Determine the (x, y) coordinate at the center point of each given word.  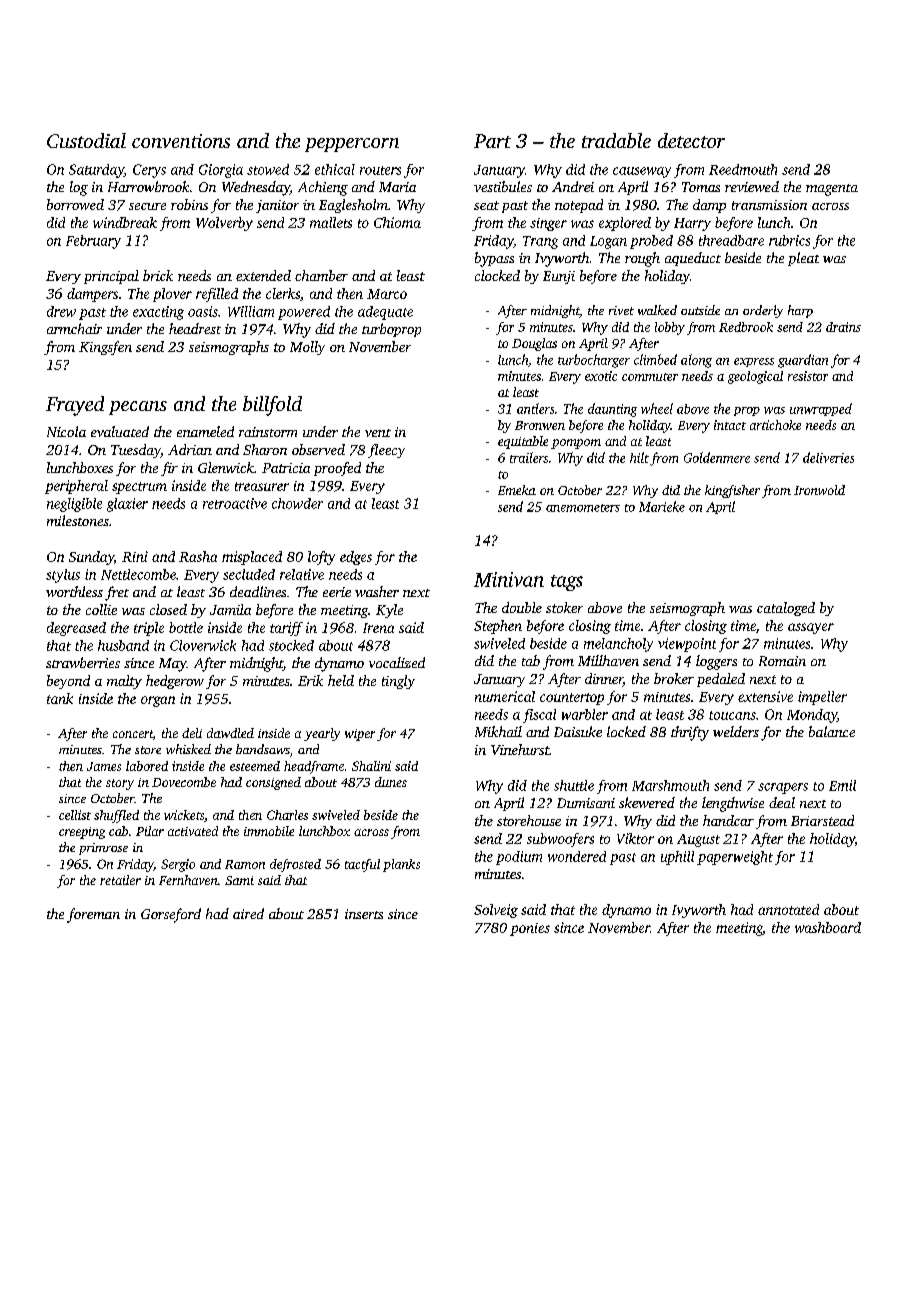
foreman (93, 915)
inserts (364, 914)
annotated (788, 909)
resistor (808, 376)
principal (111, 277)
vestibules (503, 186)
